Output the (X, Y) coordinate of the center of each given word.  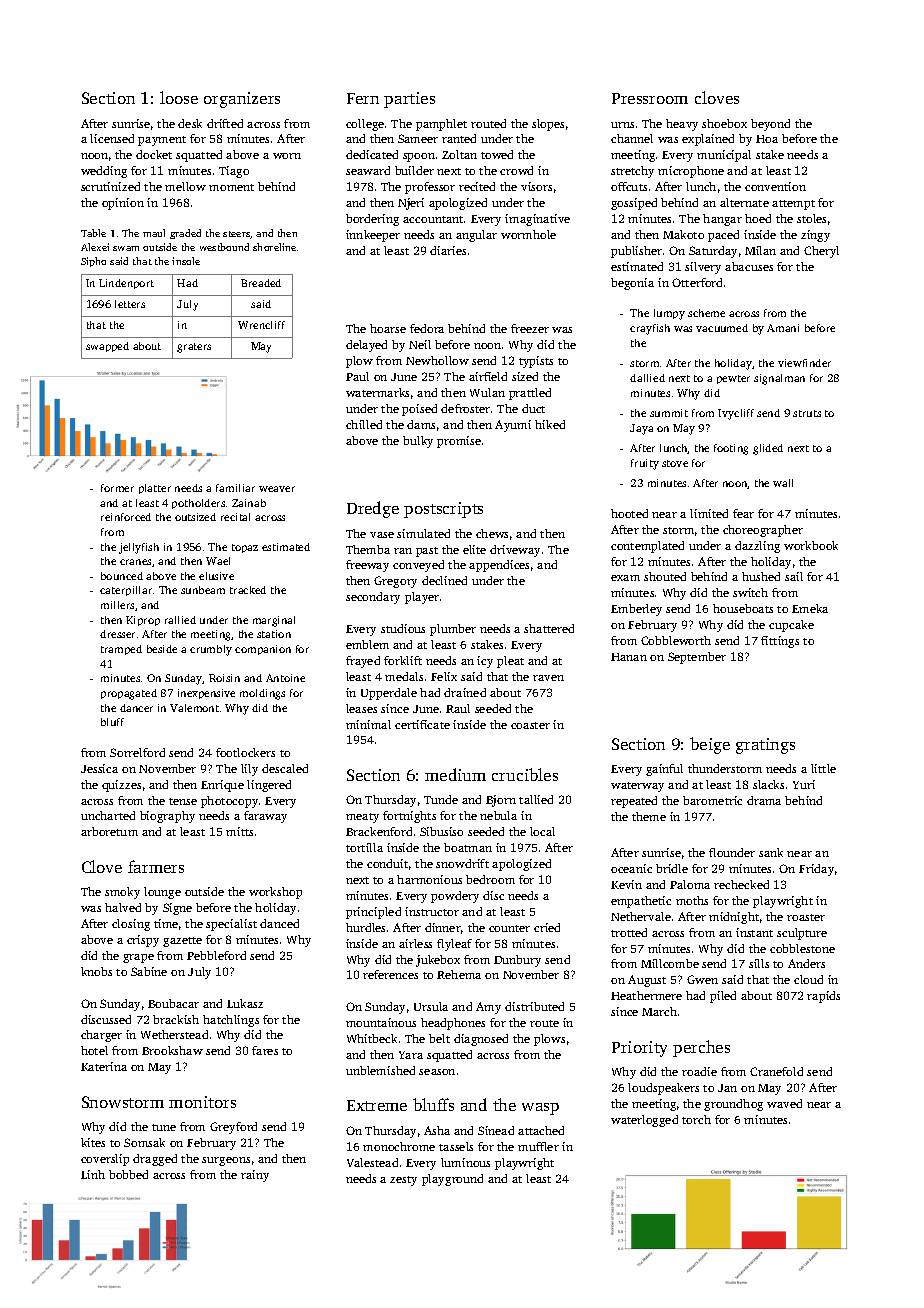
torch (696, 1119)
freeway (367, 566)
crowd (516, 170)
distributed (534, 1006)
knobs (96, 971)
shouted (665, 576)
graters (194, 348)
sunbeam (203, 590)
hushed (761, 576)
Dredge (373, 509)
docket (154, 154)
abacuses (749, 266)
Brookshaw (172, 1050)
